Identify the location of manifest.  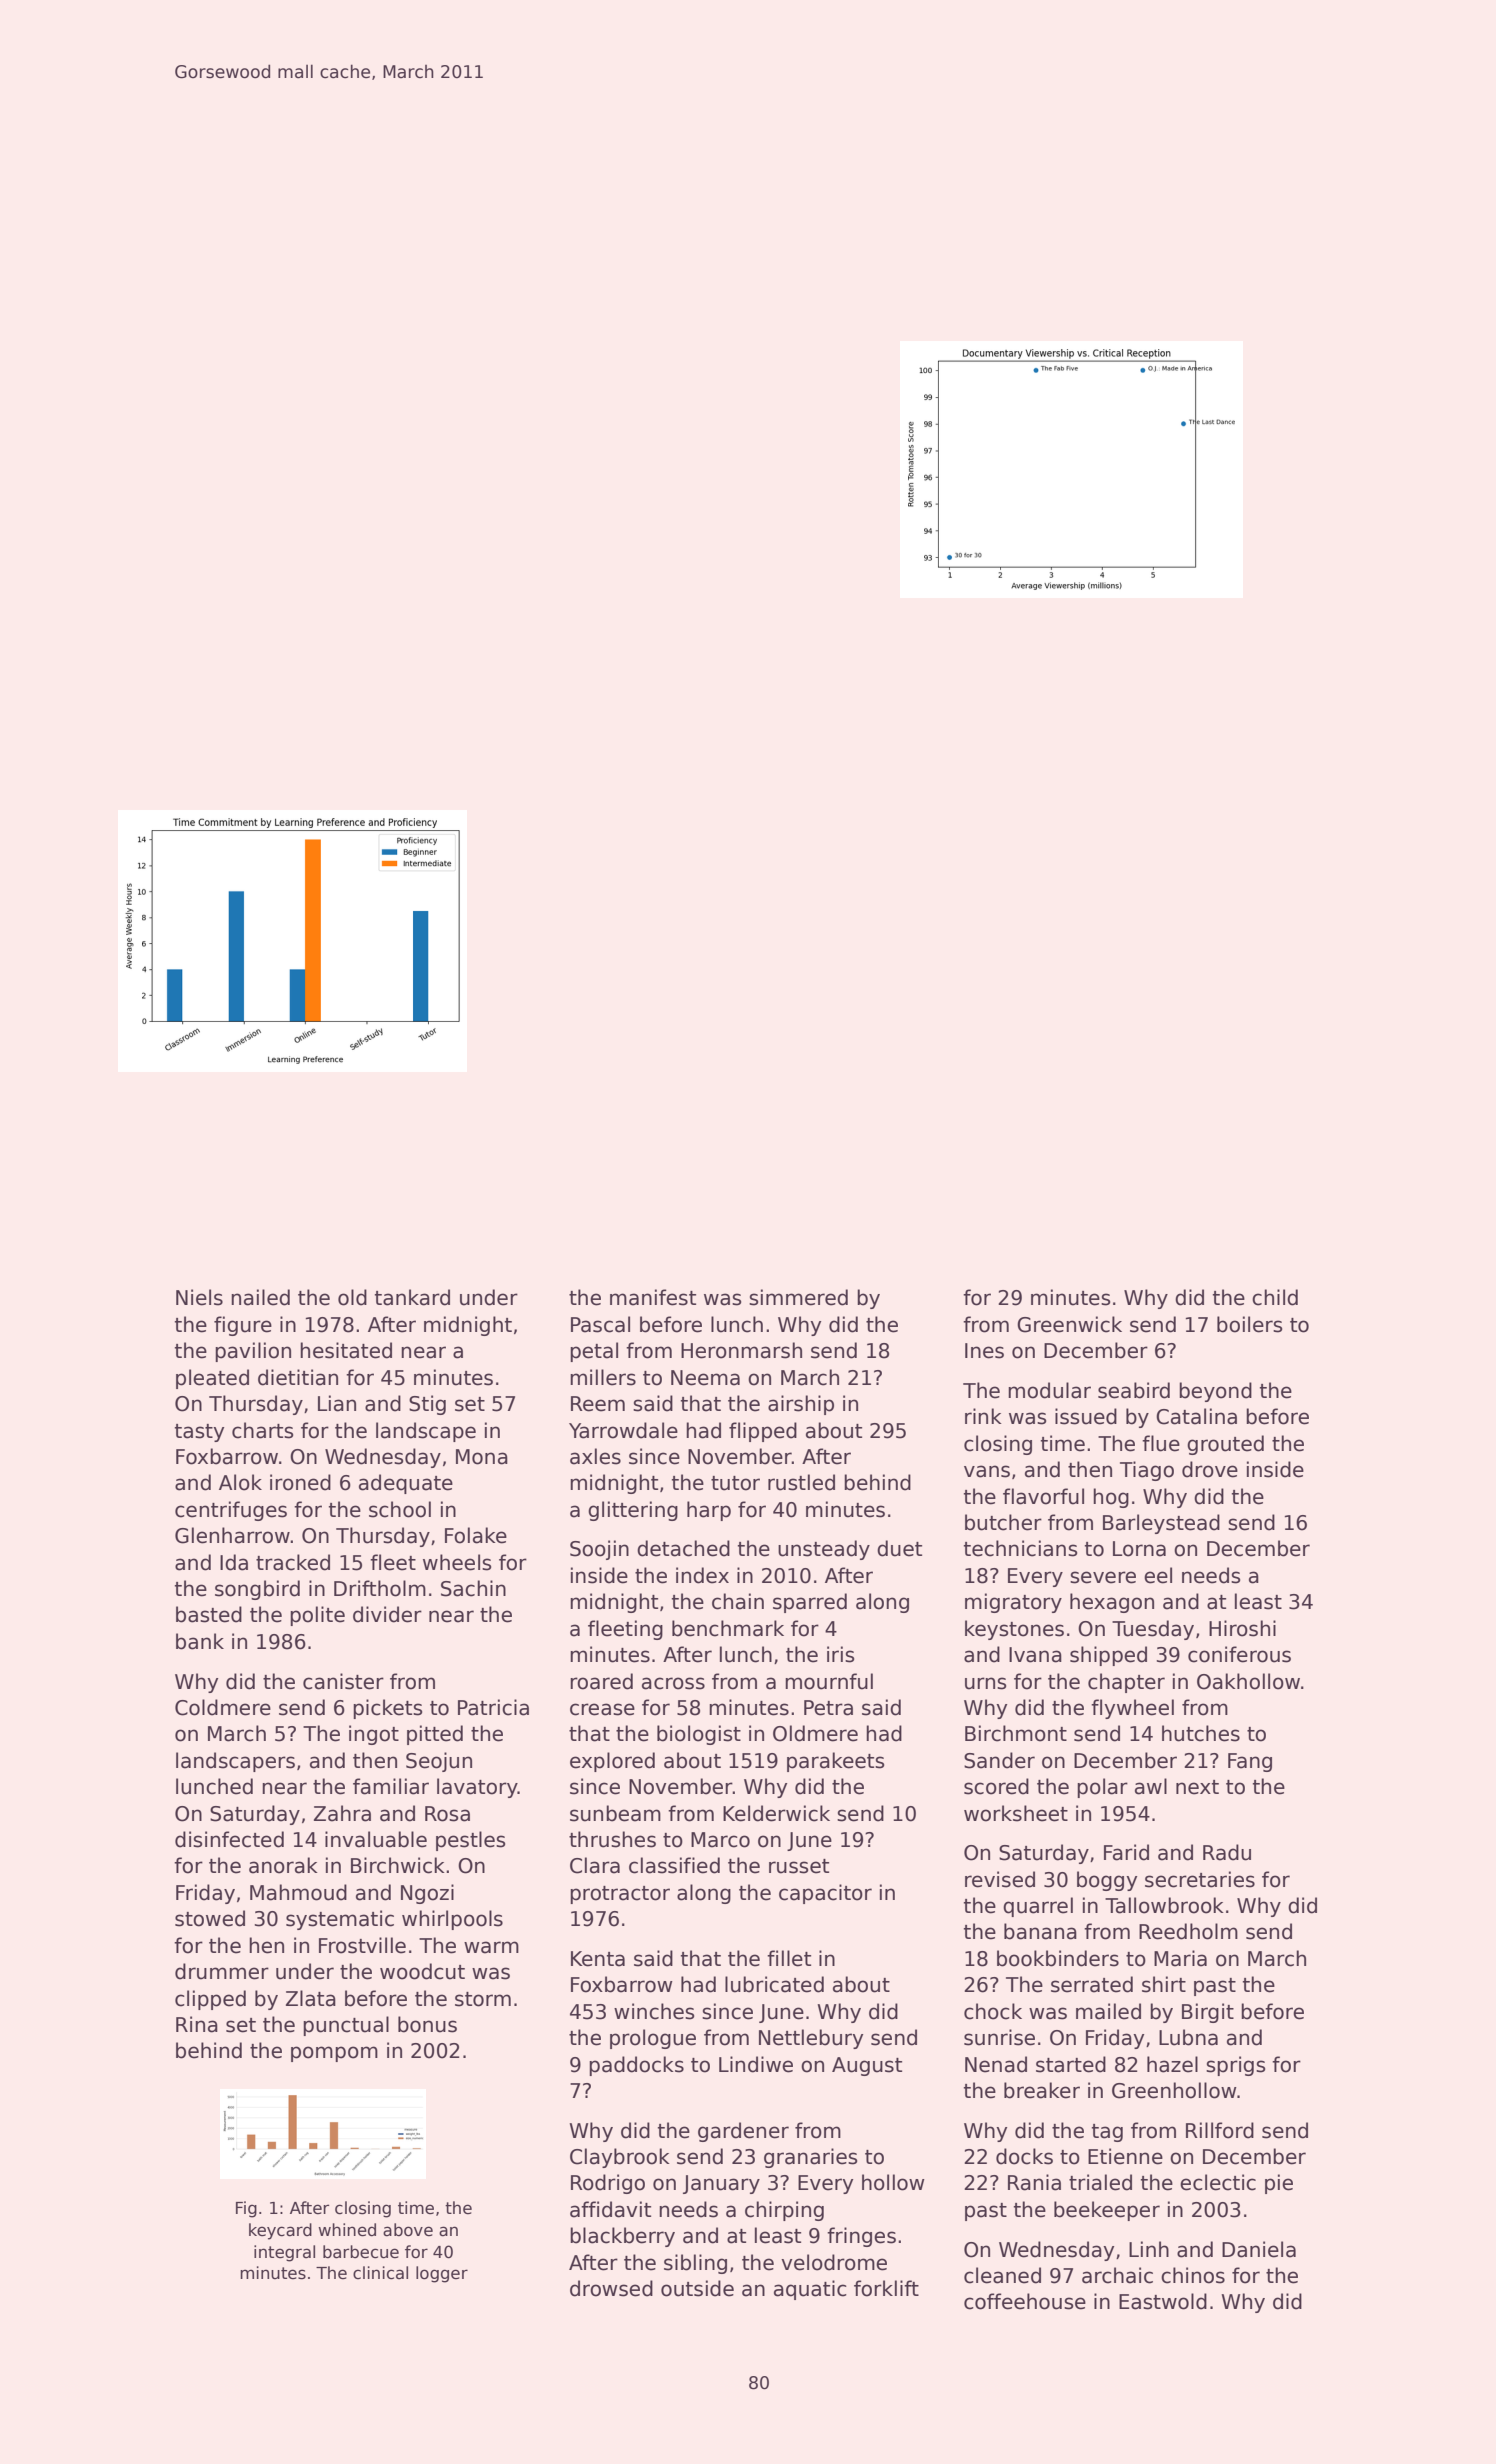
(653, 1297).
